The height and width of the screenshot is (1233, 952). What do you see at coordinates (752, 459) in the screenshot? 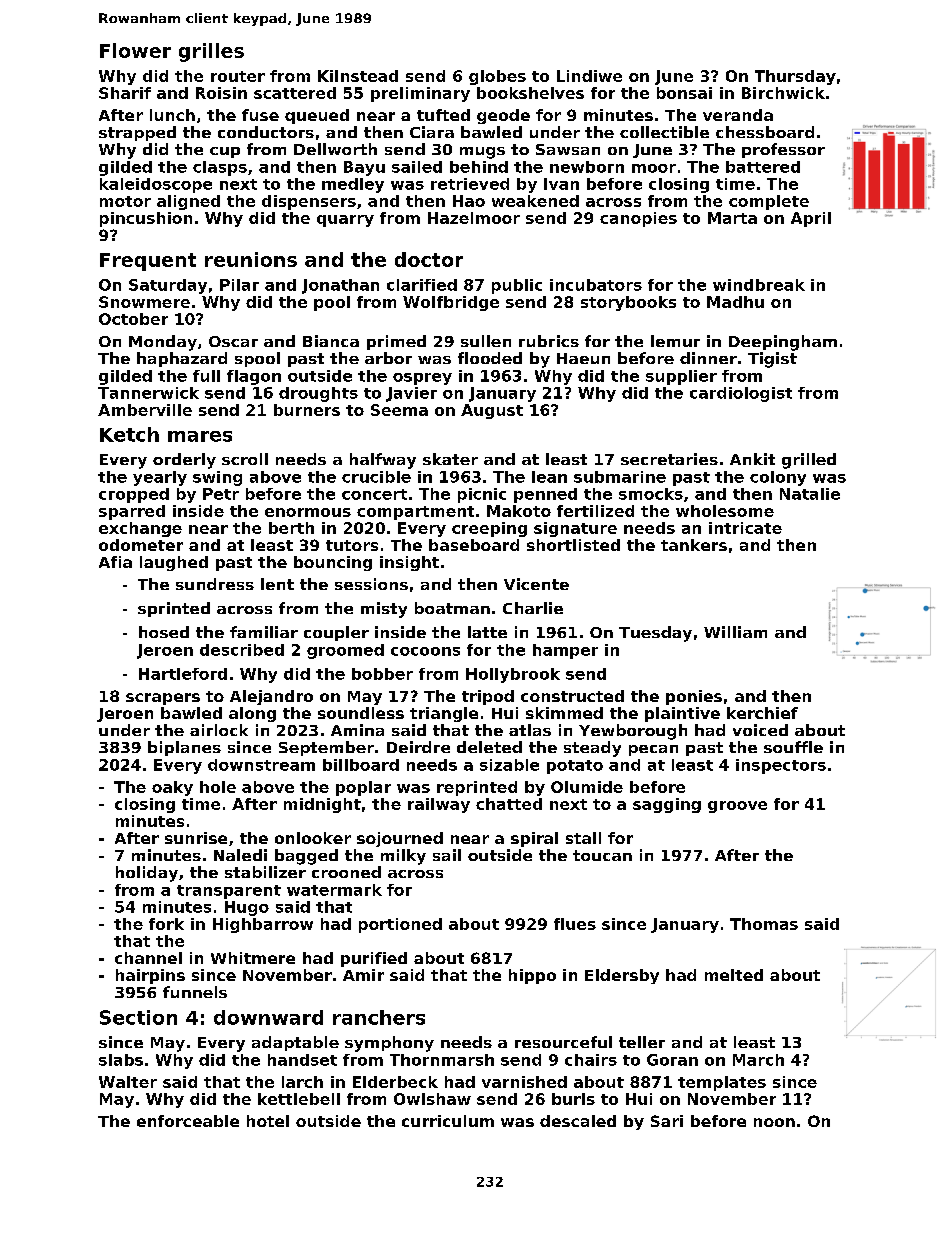
I see `Ankit` at bounding box center [752, 459].
